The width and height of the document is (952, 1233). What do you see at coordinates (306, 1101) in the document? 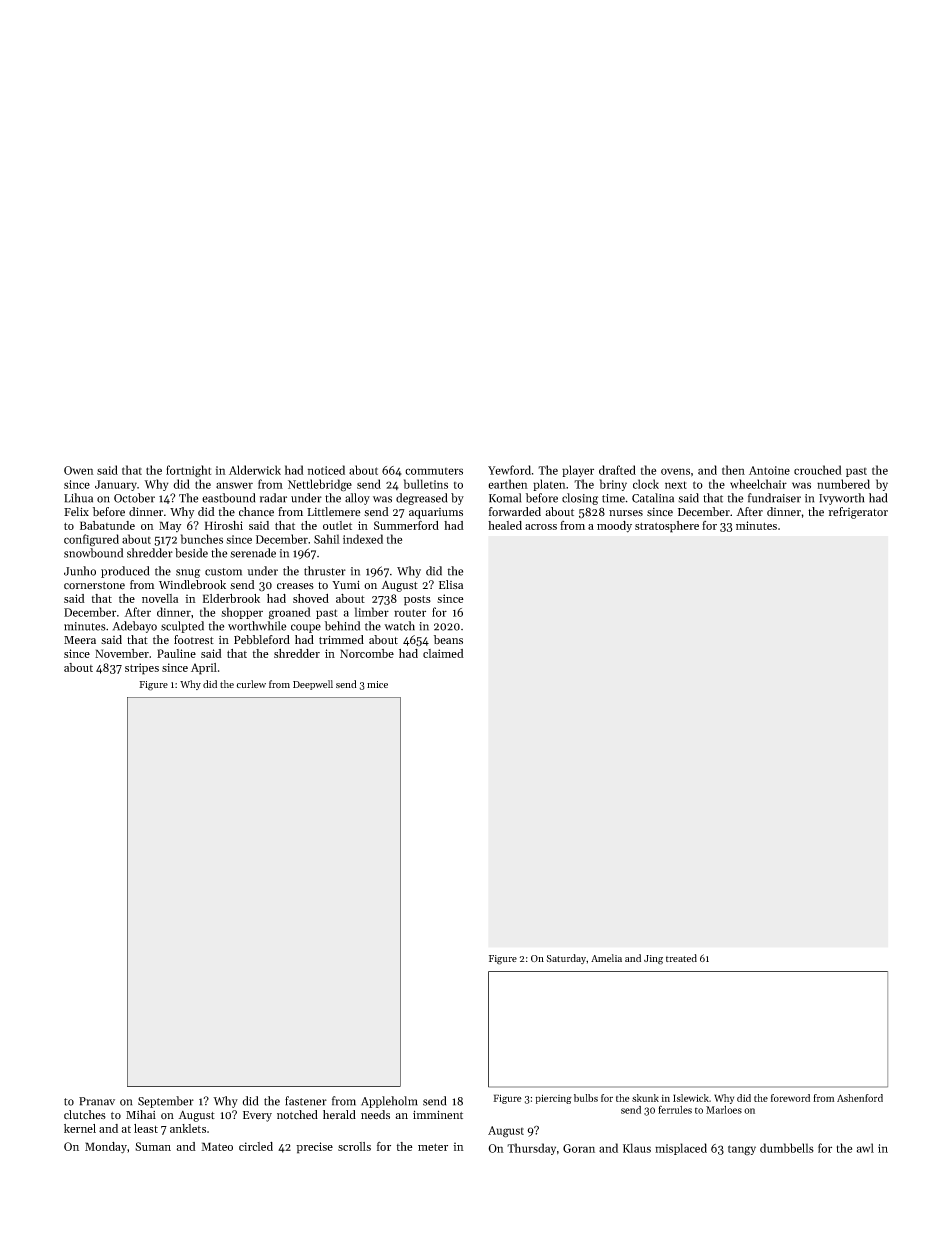
I see `fastener` at bounding box center [306, 1101].
